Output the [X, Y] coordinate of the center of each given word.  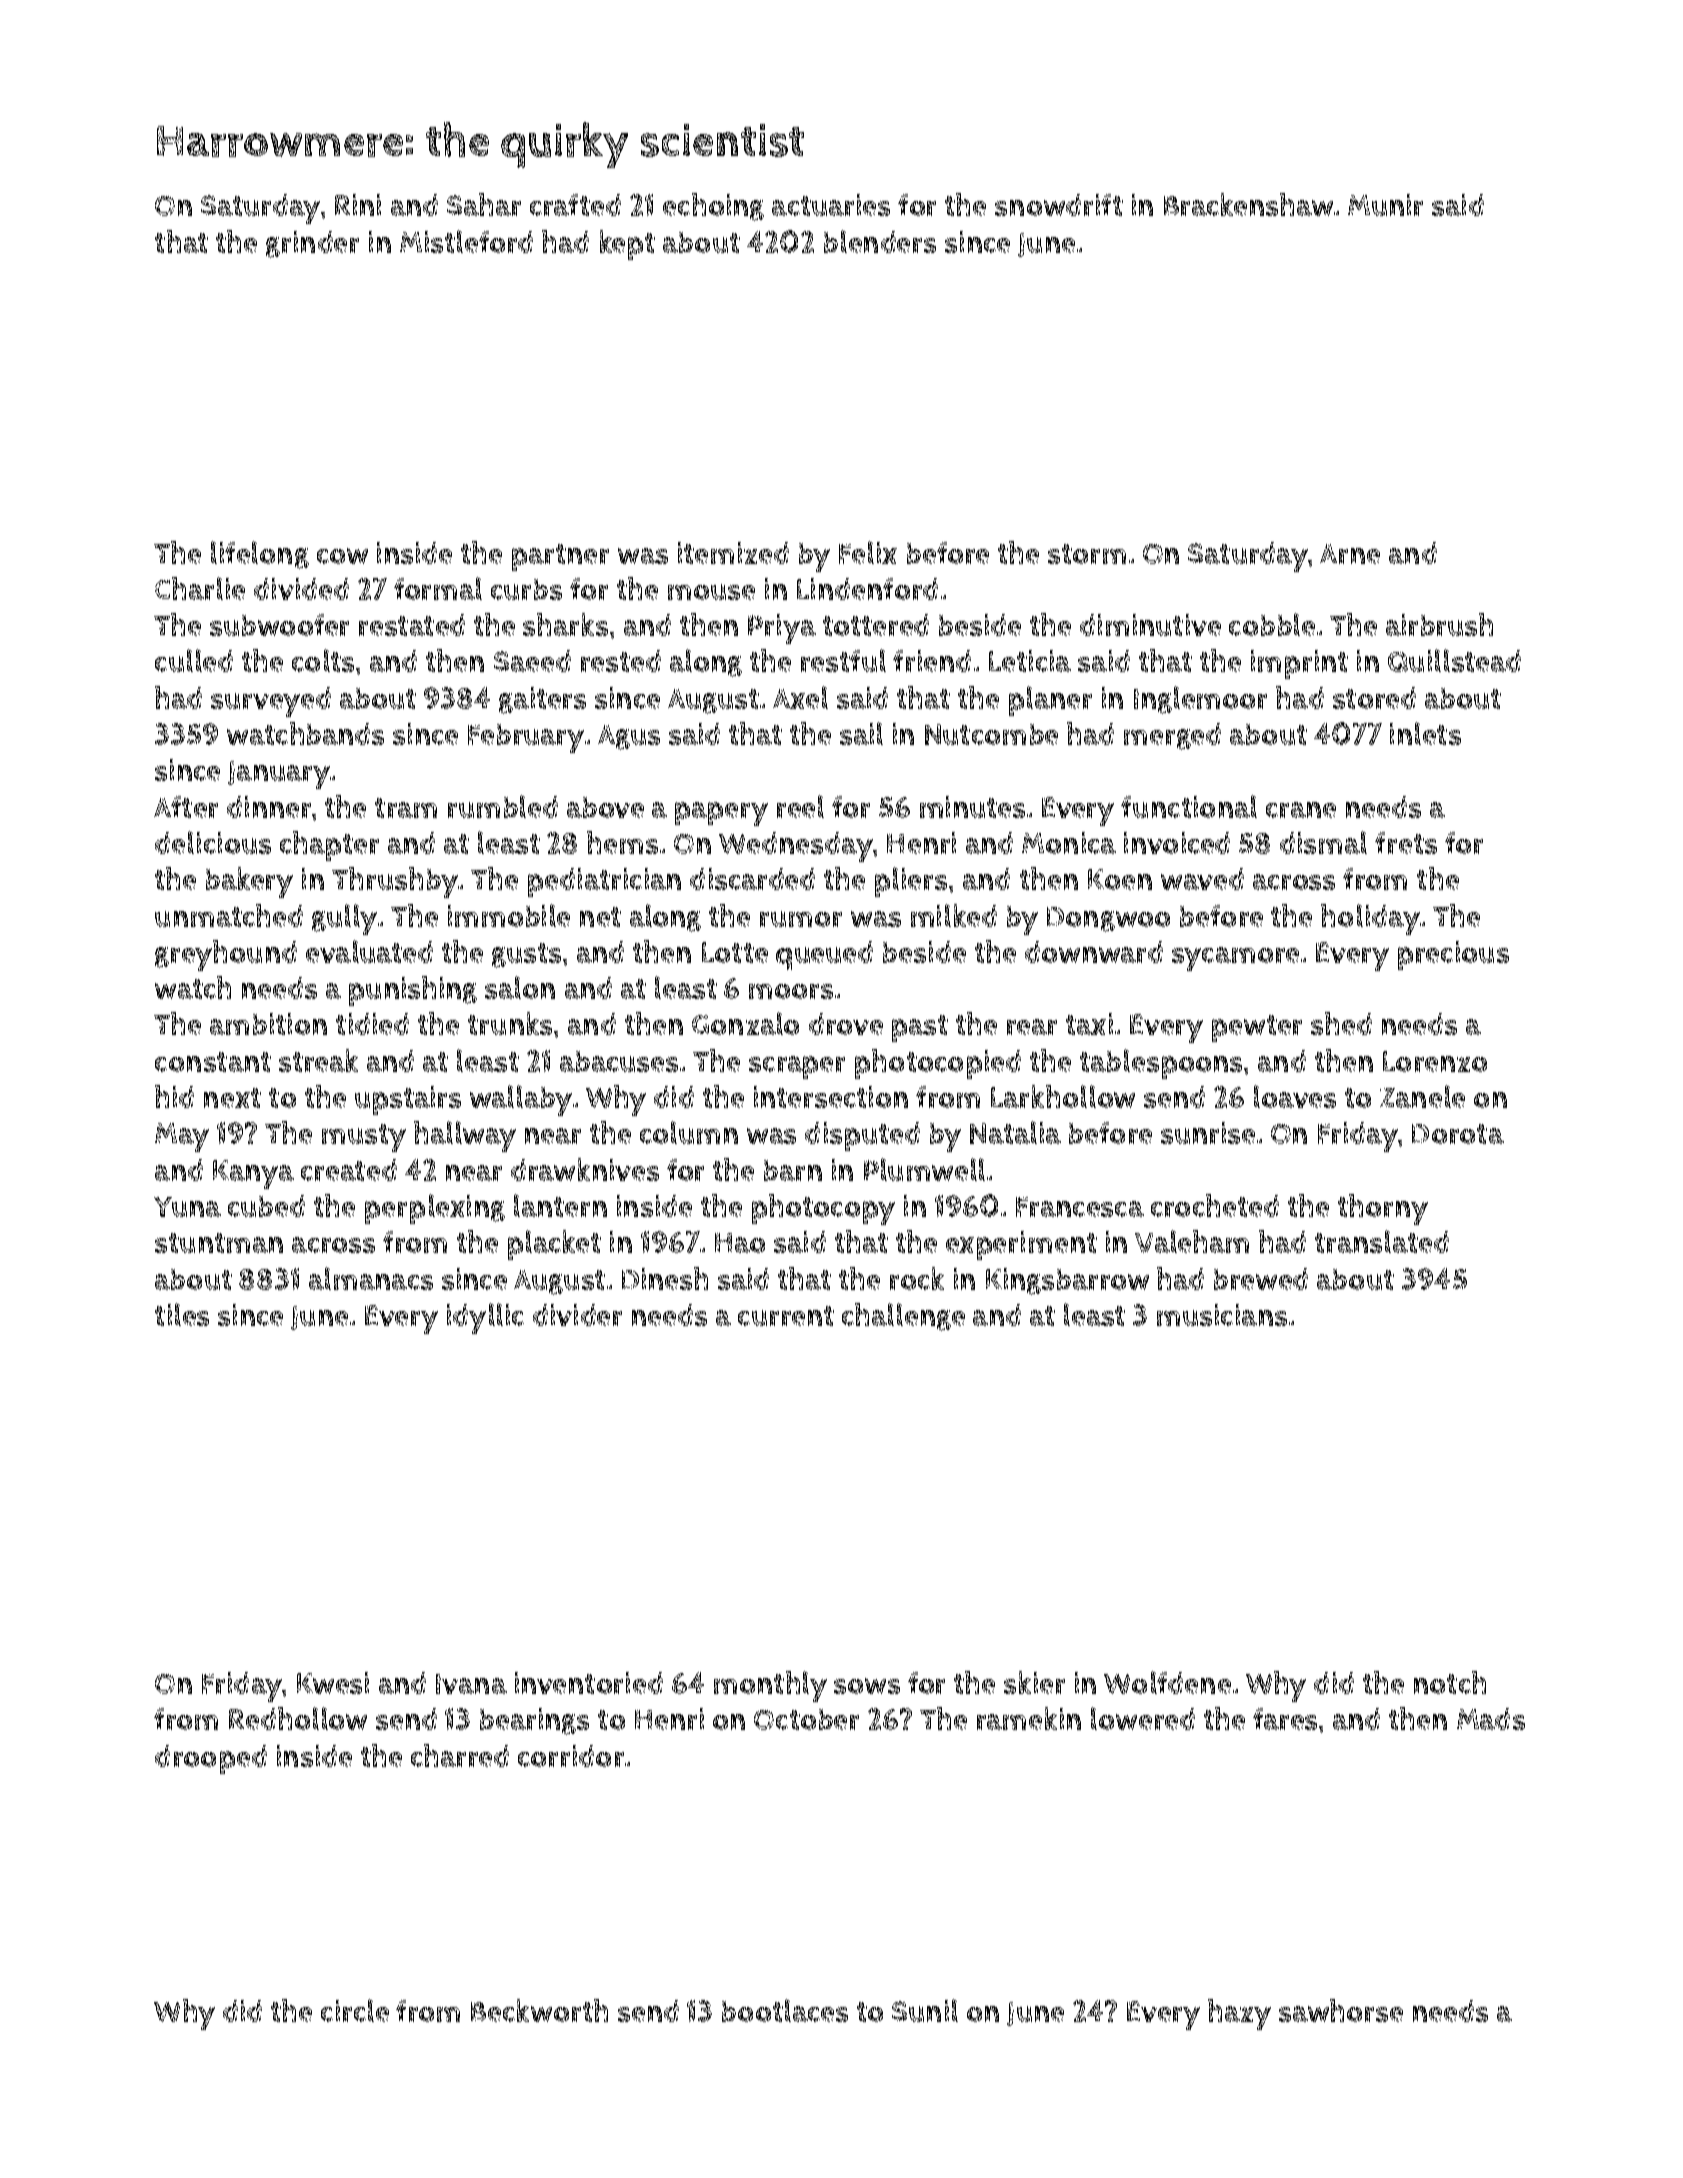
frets [1406, 843]
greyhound [226, 955]
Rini [358, 205]
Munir [1385, 205]
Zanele [1422, 1096]
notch [1450, 1682]
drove [846, 1024]
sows [867, 1686]
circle [355, 2010]
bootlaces [785, 2010]
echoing [713, 207]
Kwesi [333, 1683]
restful [843, 660]
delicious [213, 842]
